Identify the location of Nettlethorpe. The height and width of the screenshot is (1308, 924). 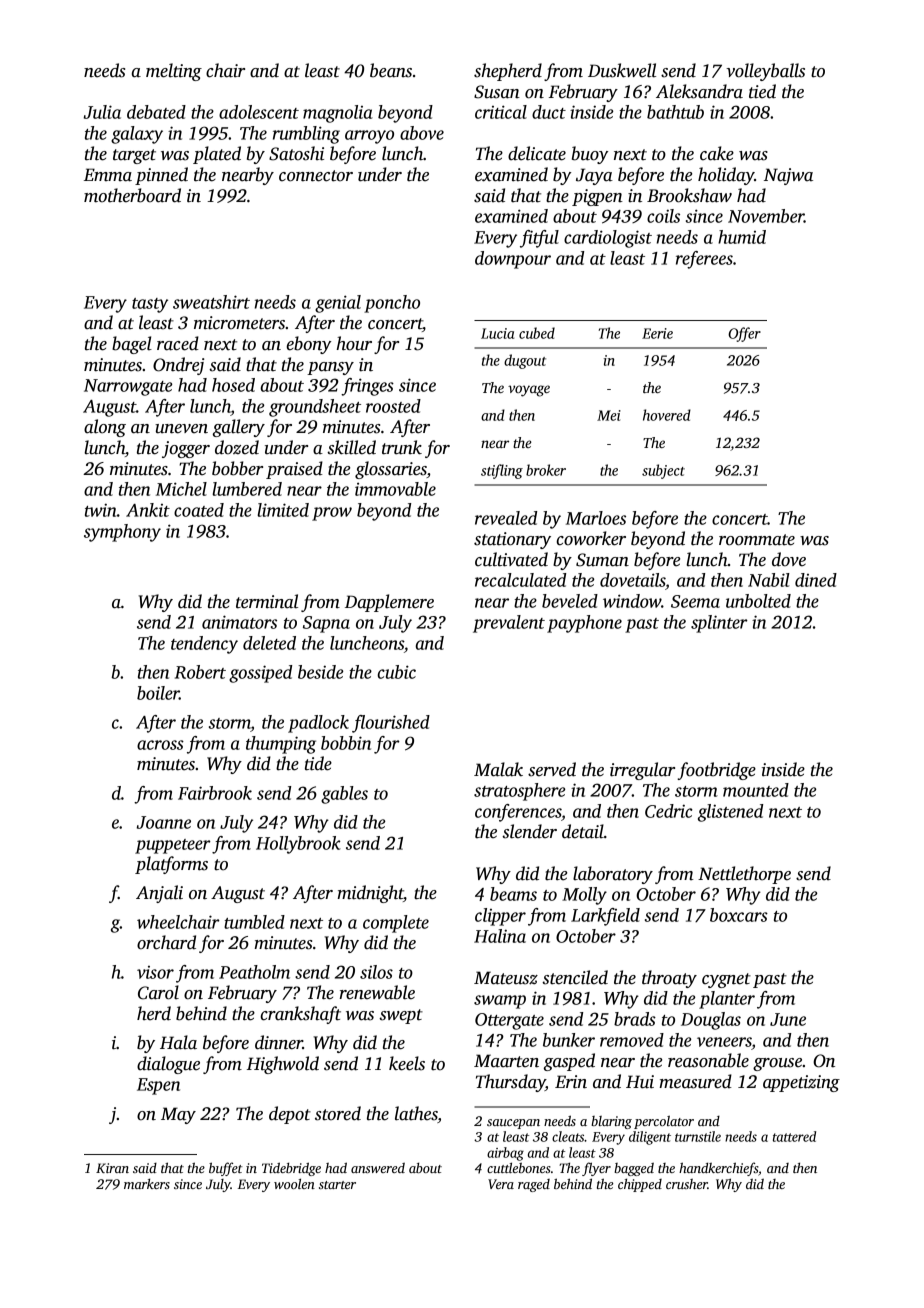
(744, 875).
